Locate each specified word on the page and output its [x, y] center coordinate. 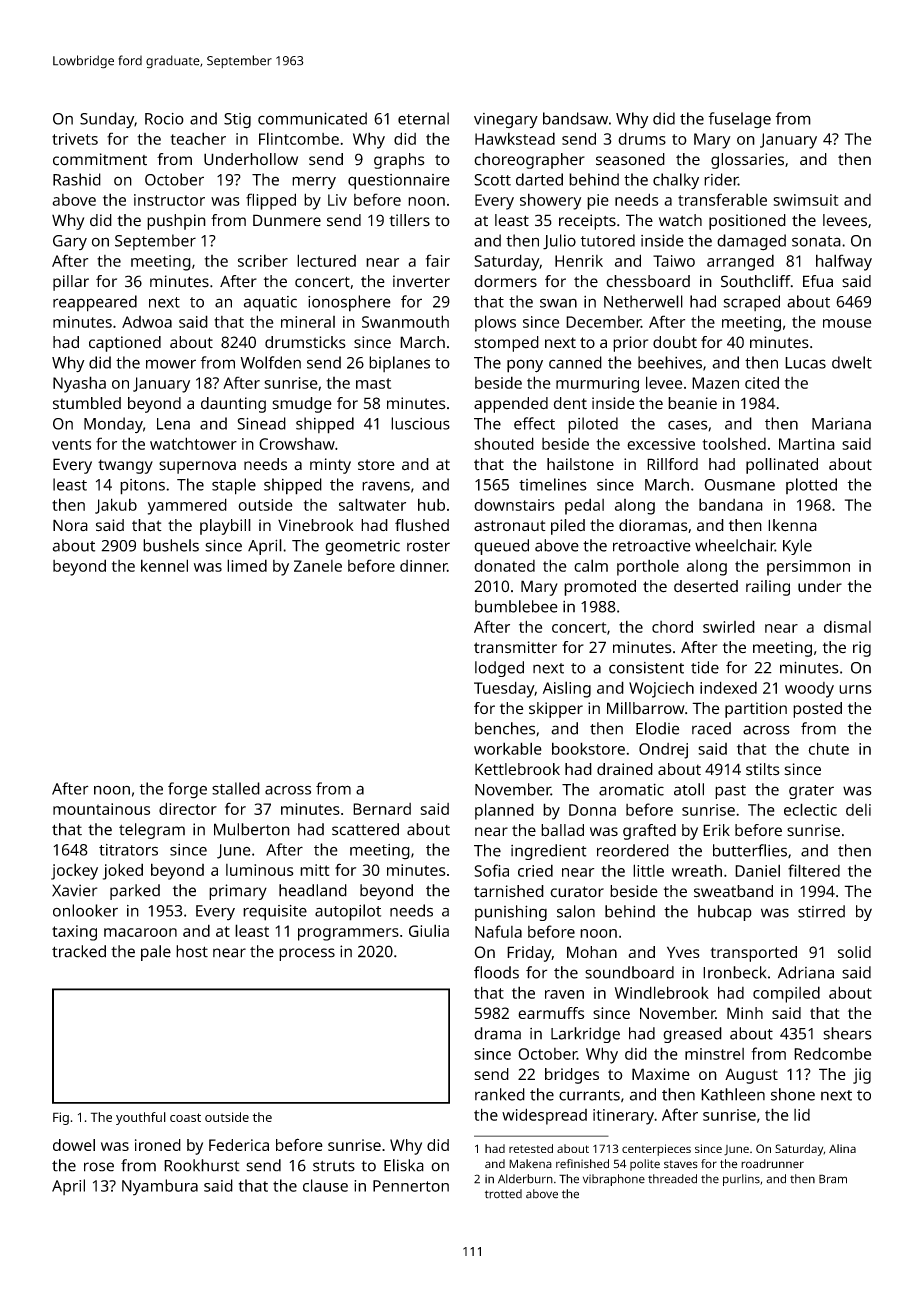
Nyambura [160, 1187]
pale [156, 953]
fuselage [740, 120]
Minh [745, 1013]
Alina [842, 1148]
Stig [237, 121]
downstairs [514, 504]
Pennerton [411, 1186]
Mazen [715, 383]
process [307, 954]
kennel [164, 565]
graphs [399, 161]
